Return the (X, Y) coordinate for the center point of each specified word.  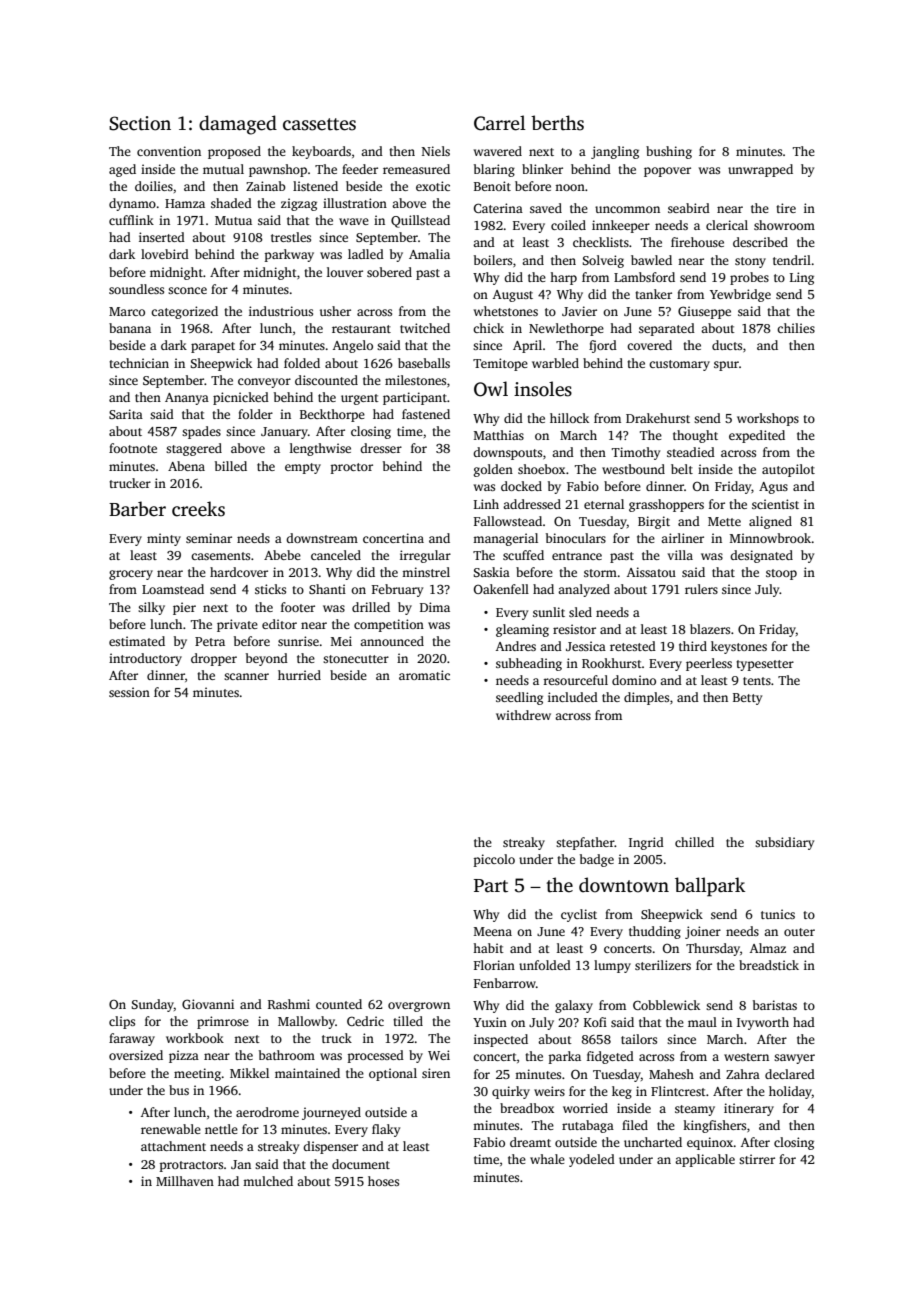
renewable (171, 1129)
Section (140, 123)
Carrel (500, 123)
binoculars (576, 538)
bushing (669, 152)
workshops (768, 419)
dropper (214, 659)
